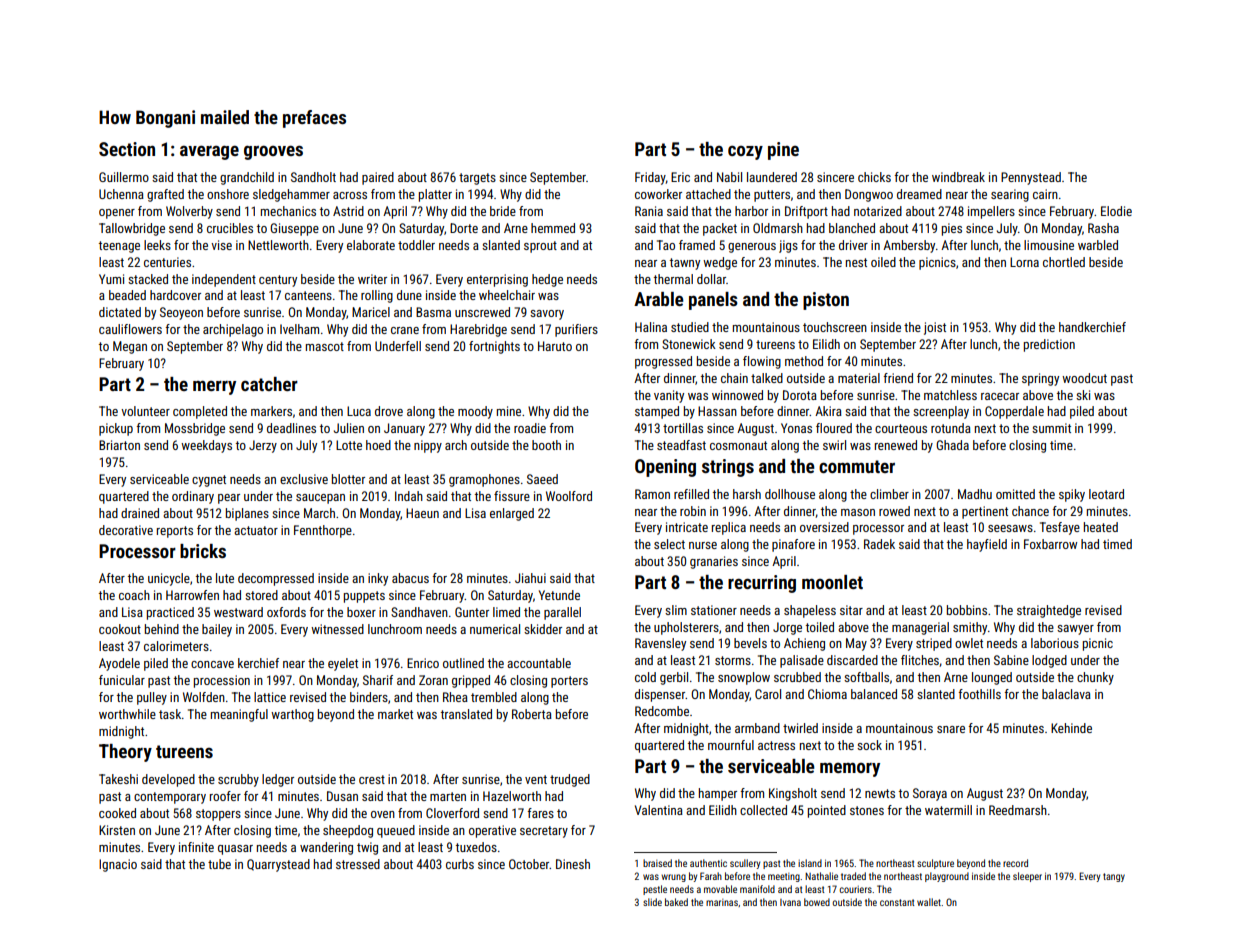  Describe the element at coordinates (273, 152) in the page. I see `grooves` at that location.
